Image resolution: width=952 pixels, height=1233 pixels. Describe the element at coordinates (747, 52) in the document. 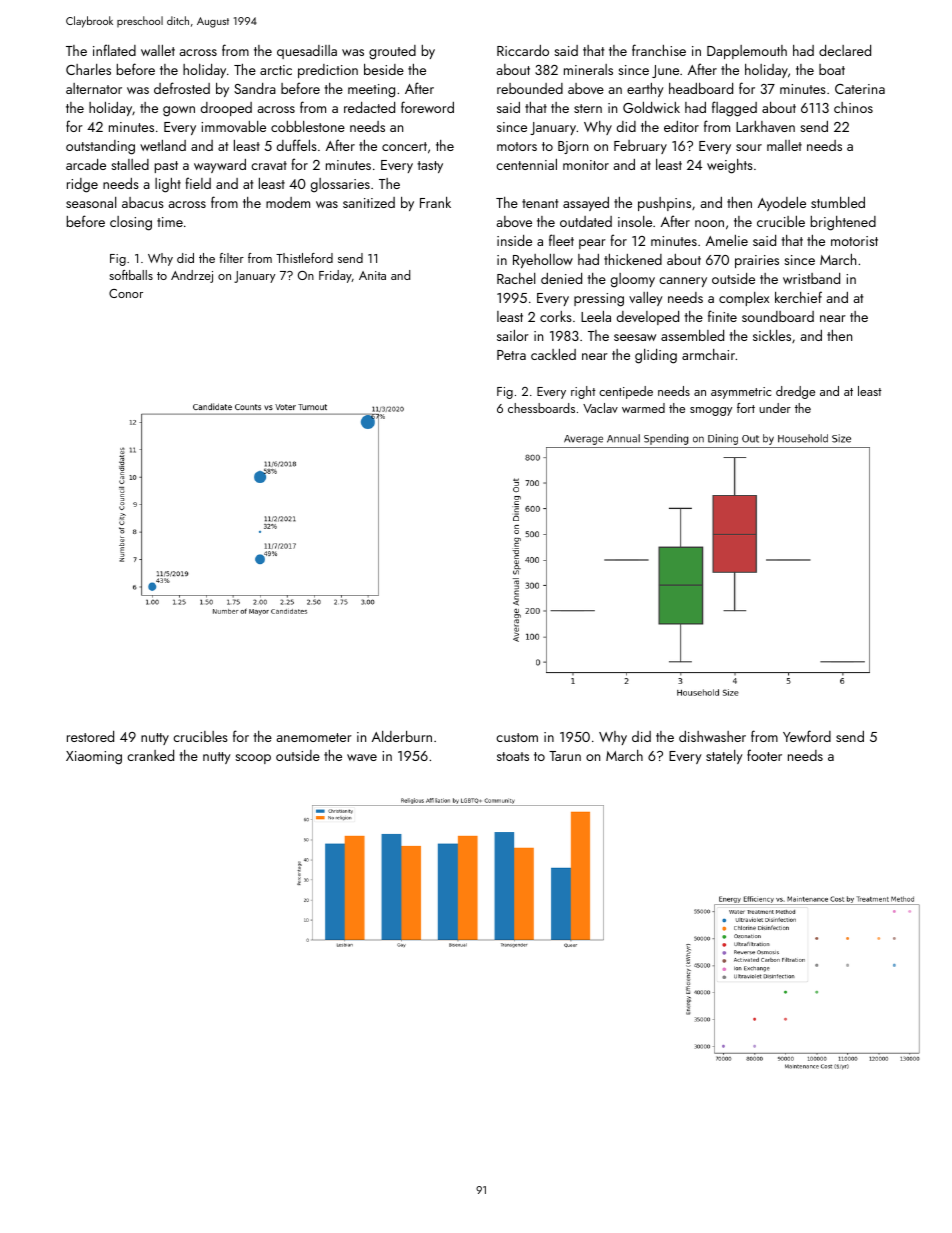

I see `Dapplemouth` at that location.
